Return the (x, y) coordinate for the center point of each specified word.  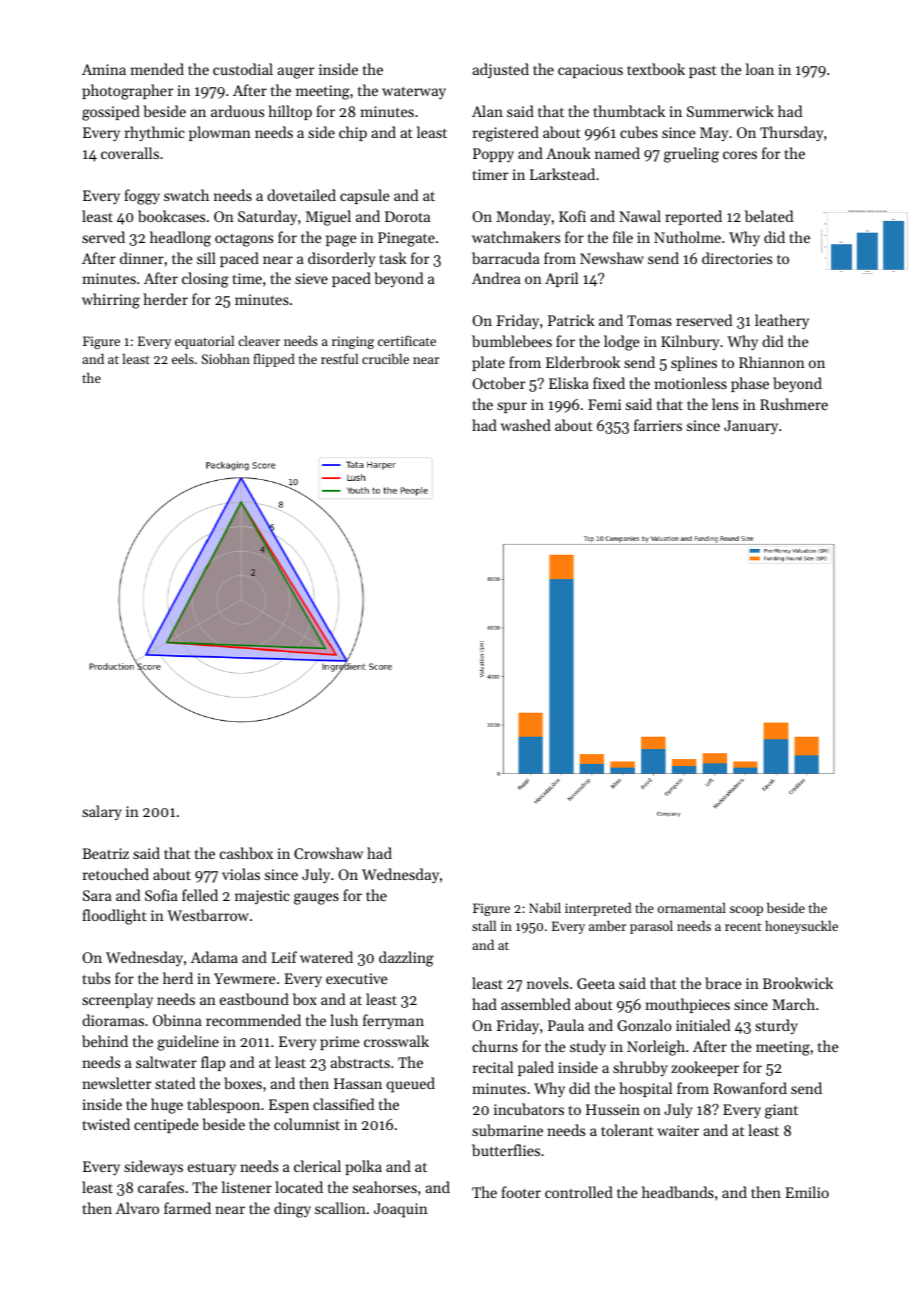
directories (737, 258)
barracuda (506, 258)
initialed (703, 1025)
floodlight (114, 917)
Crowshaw (328, 853)
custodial (243, 69)
